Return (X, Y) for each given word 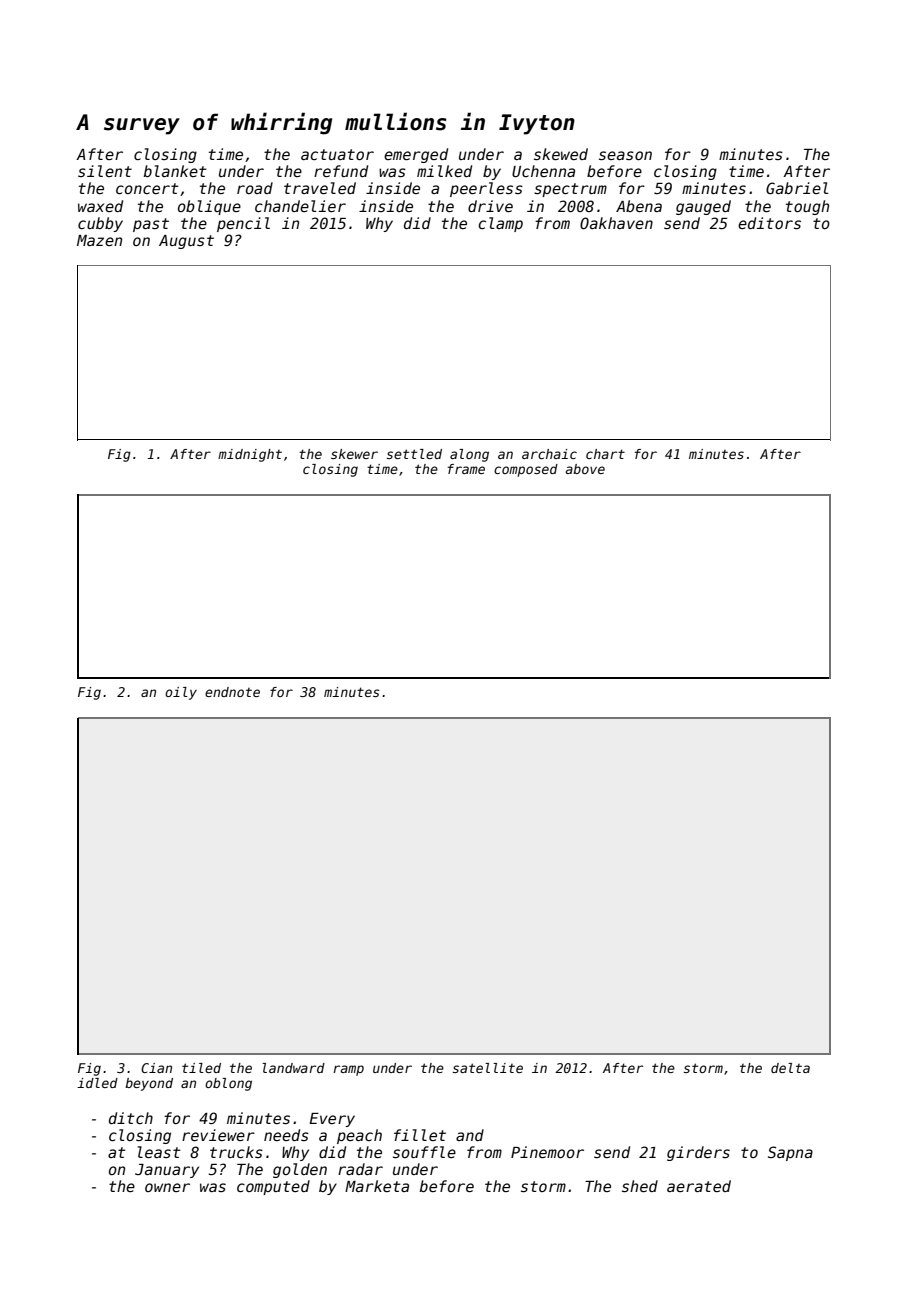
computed (273, 1187)
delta (790, 1068)
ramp (348, 1070)
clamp (500, 224)
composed (526, 470)
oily (181, 693)
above (585, 469)
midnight (250, 455)
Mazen (99, 240)
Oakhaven (616, 223)
